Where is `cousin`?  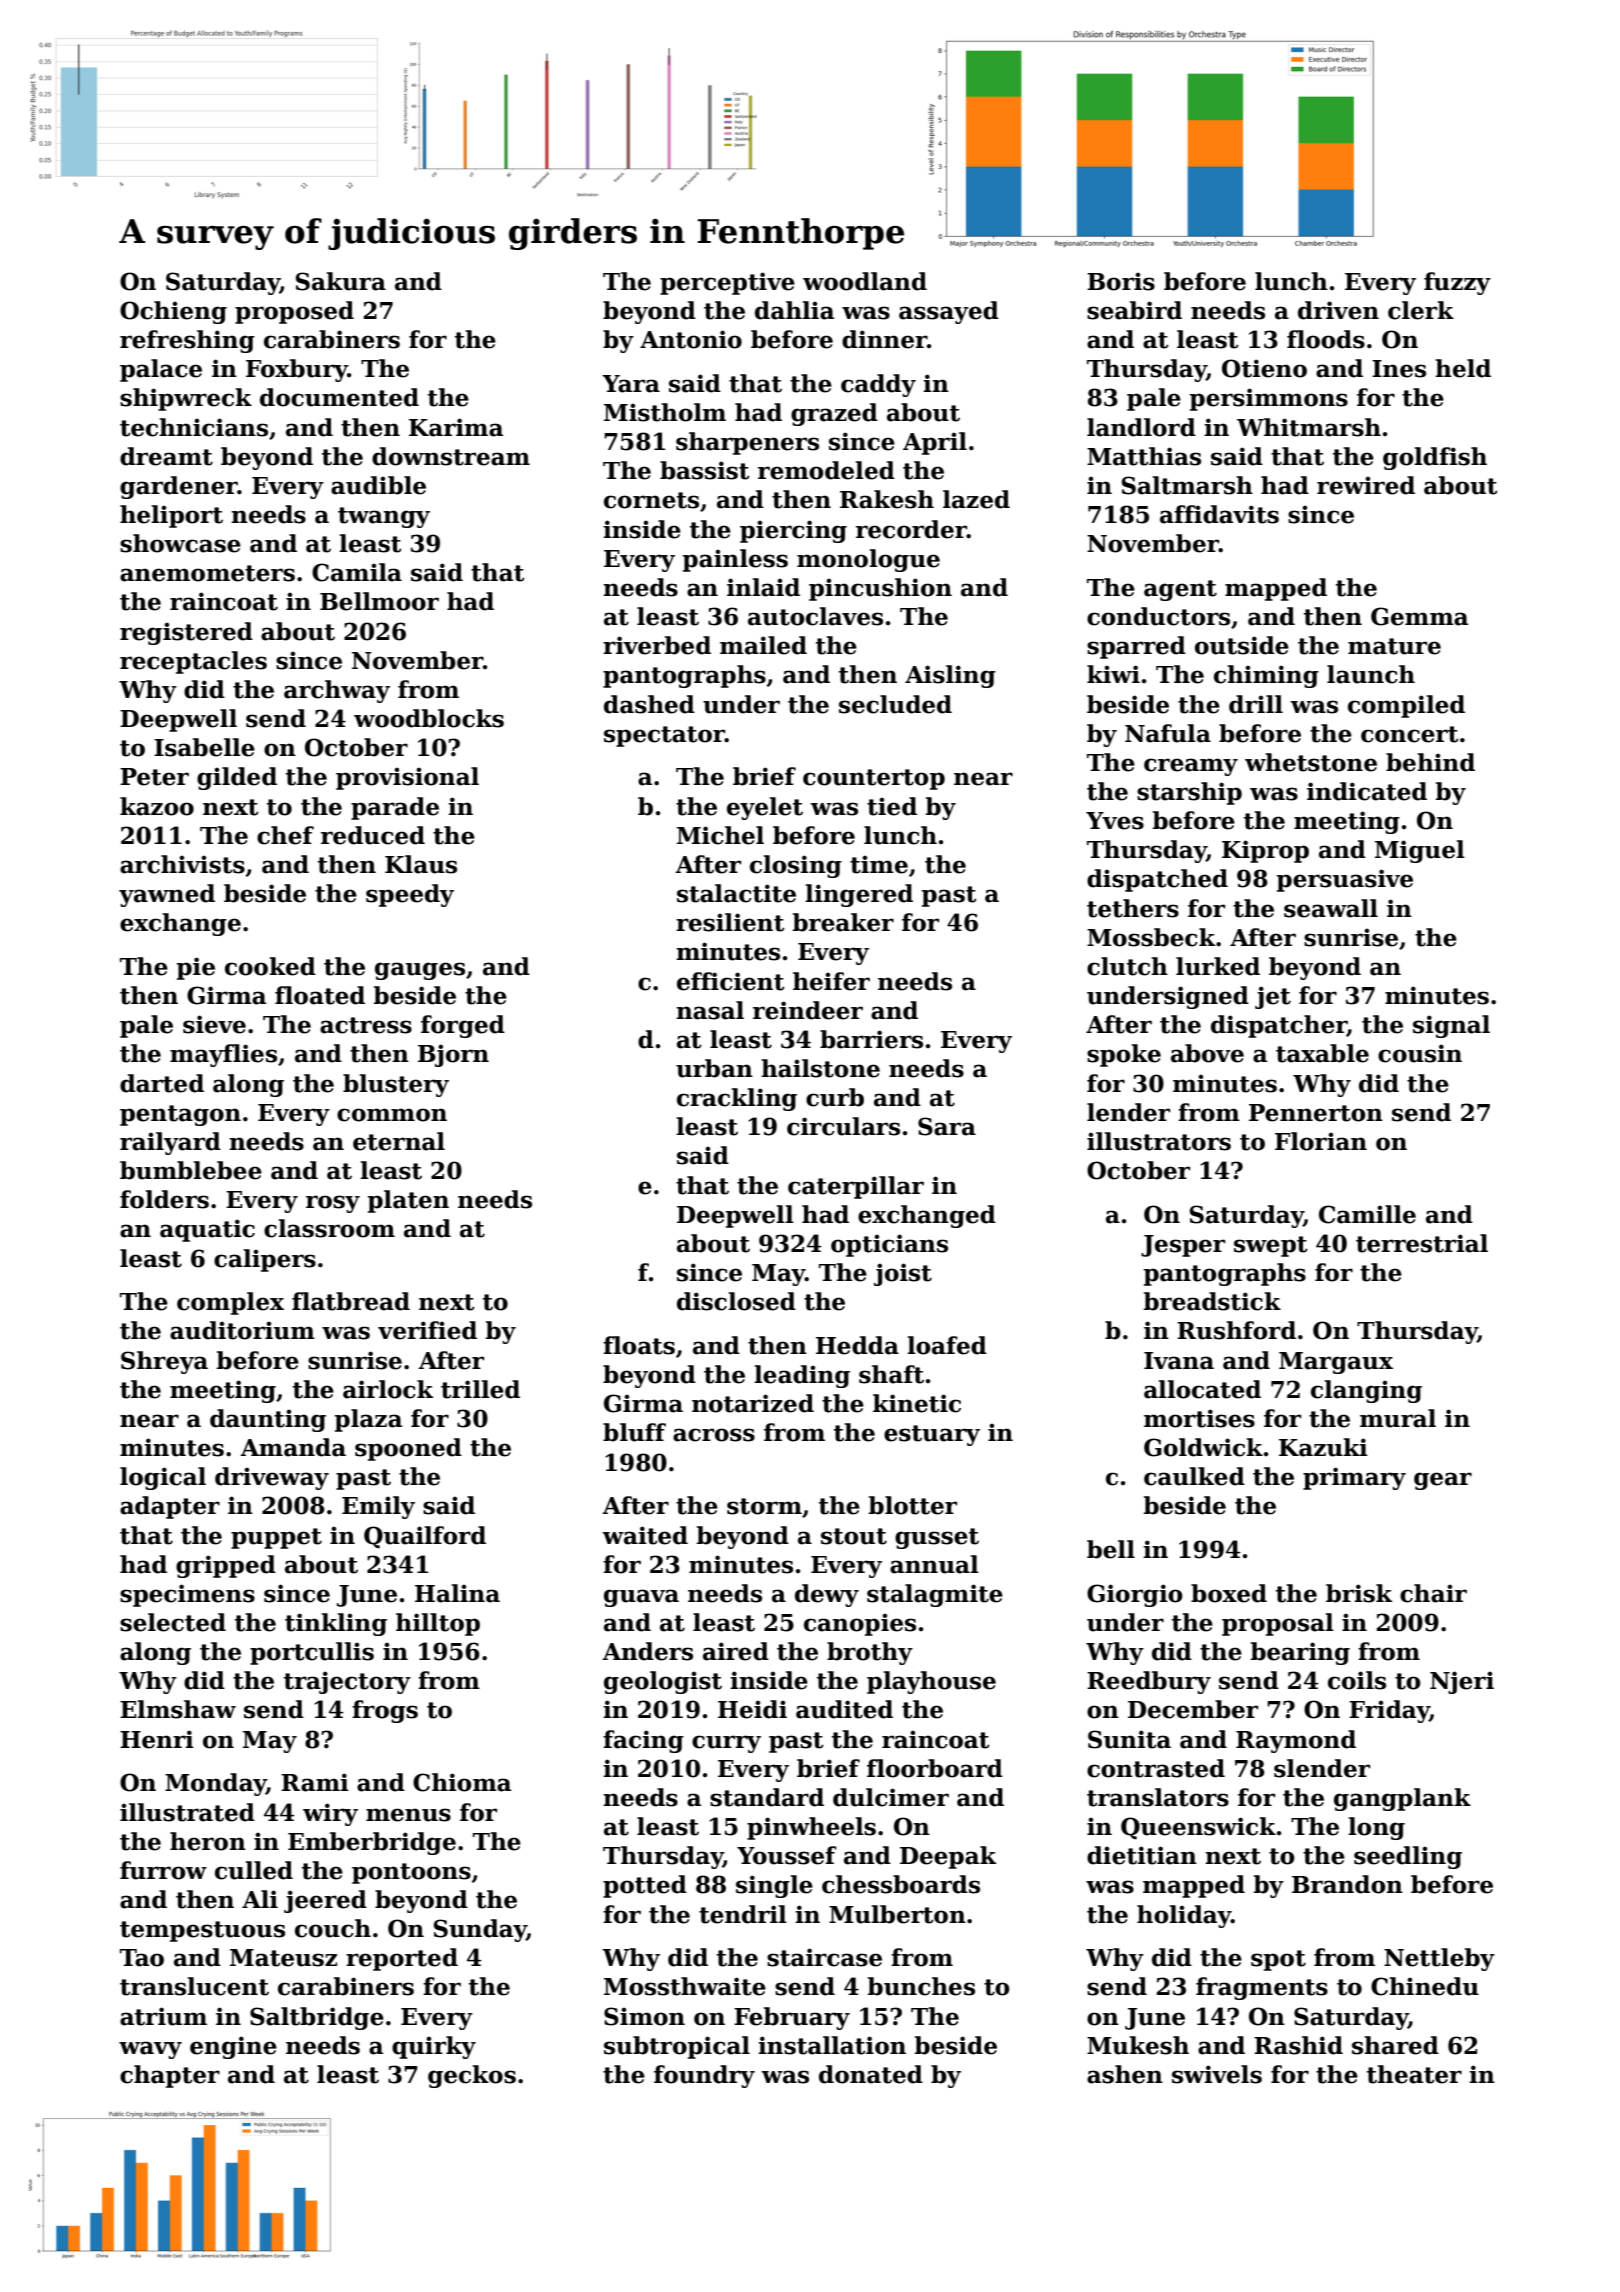
cousin is located at coordinates (1420, 1053).
